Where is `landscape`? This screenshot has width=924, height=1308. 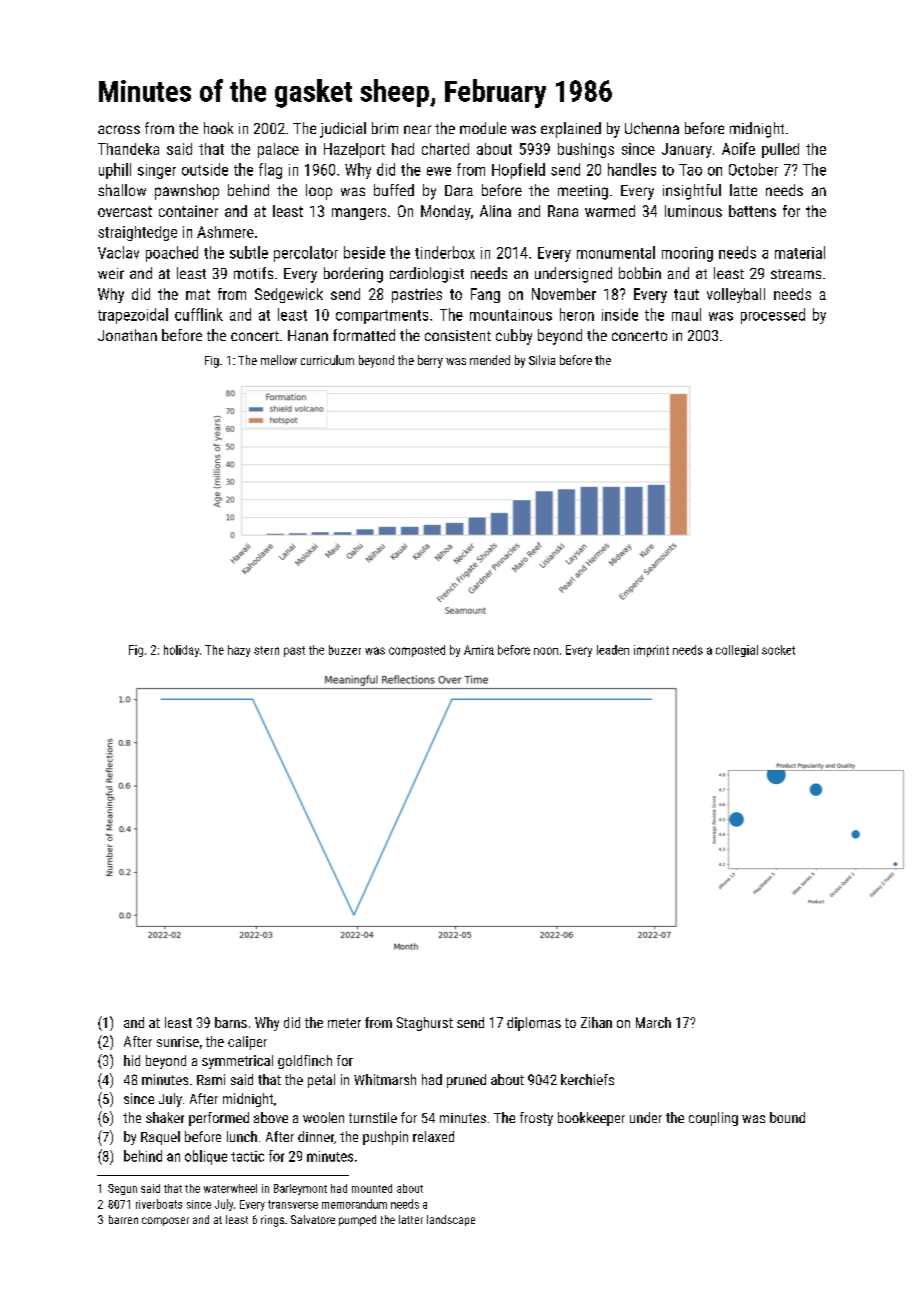
landscape is located at coordinates (451, 1220).
